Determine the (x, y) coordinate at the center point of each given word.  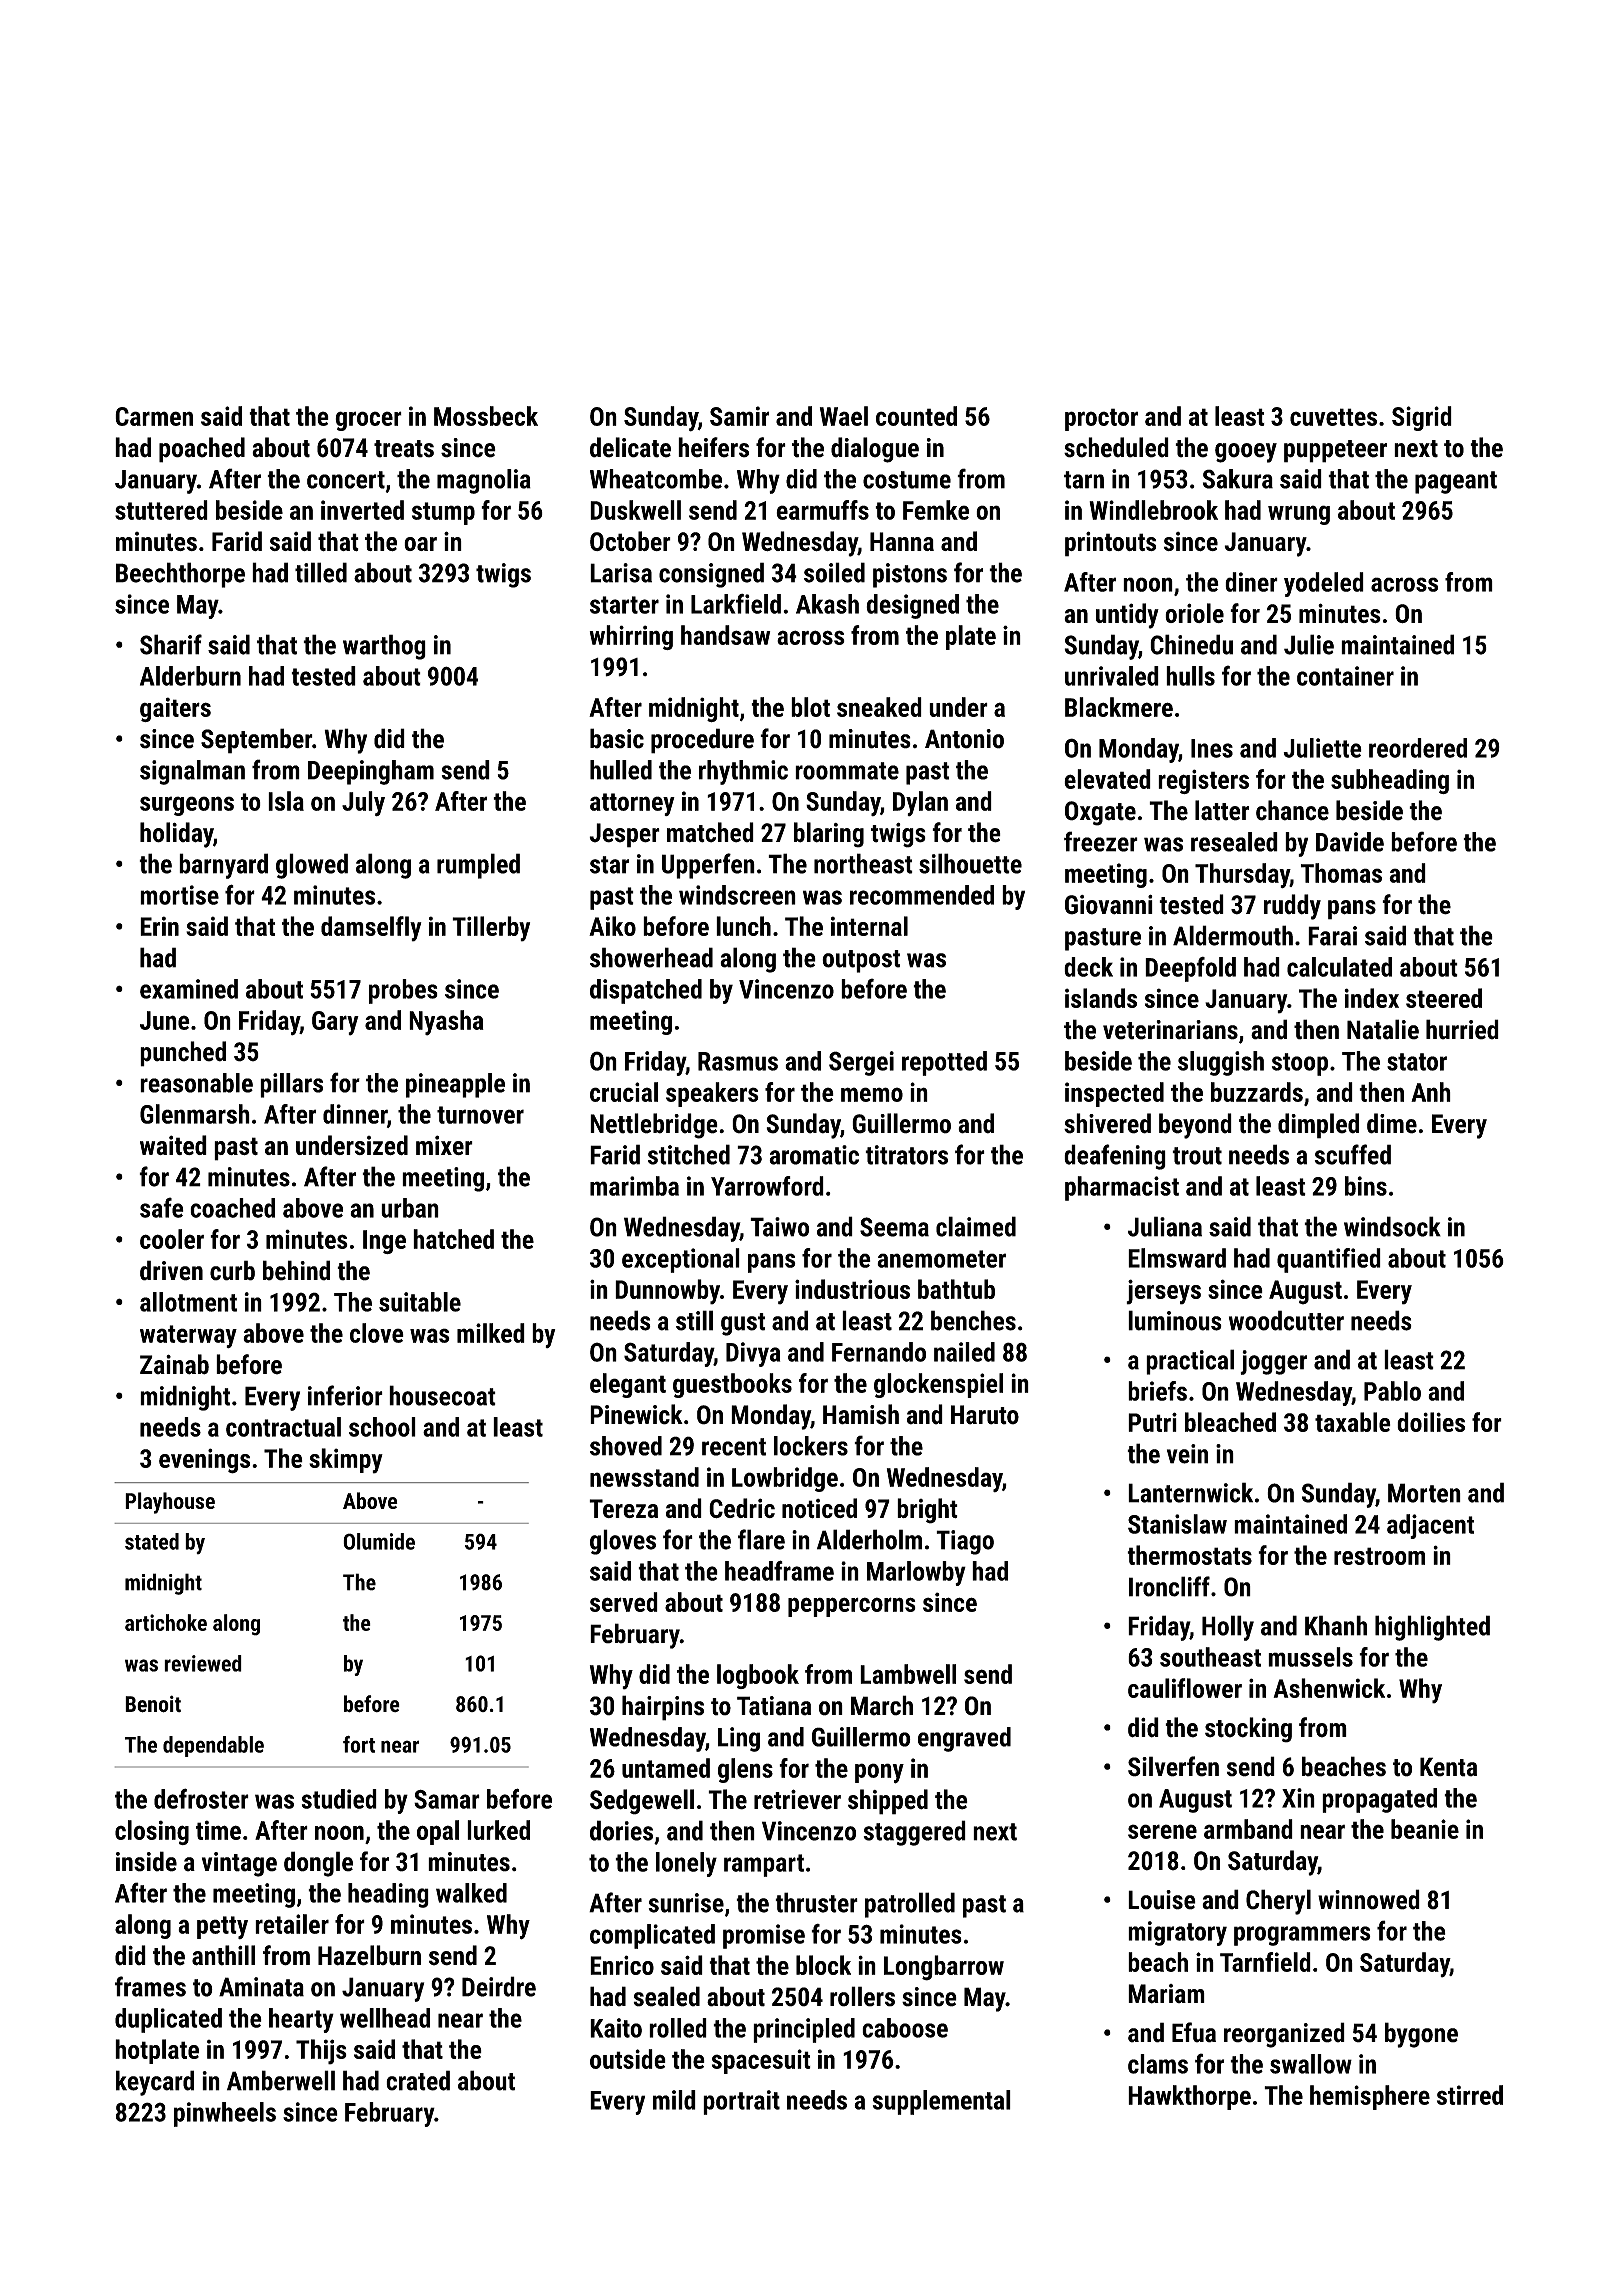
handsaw (726, 635)
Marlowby (916, 1573)
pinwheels (225, 2114)
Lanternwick (1190, 1492)
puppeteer (1335, 451)
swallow (1311, 2064)
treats (404, 449)
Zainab (174, 1364)
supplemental (942, 2102)
